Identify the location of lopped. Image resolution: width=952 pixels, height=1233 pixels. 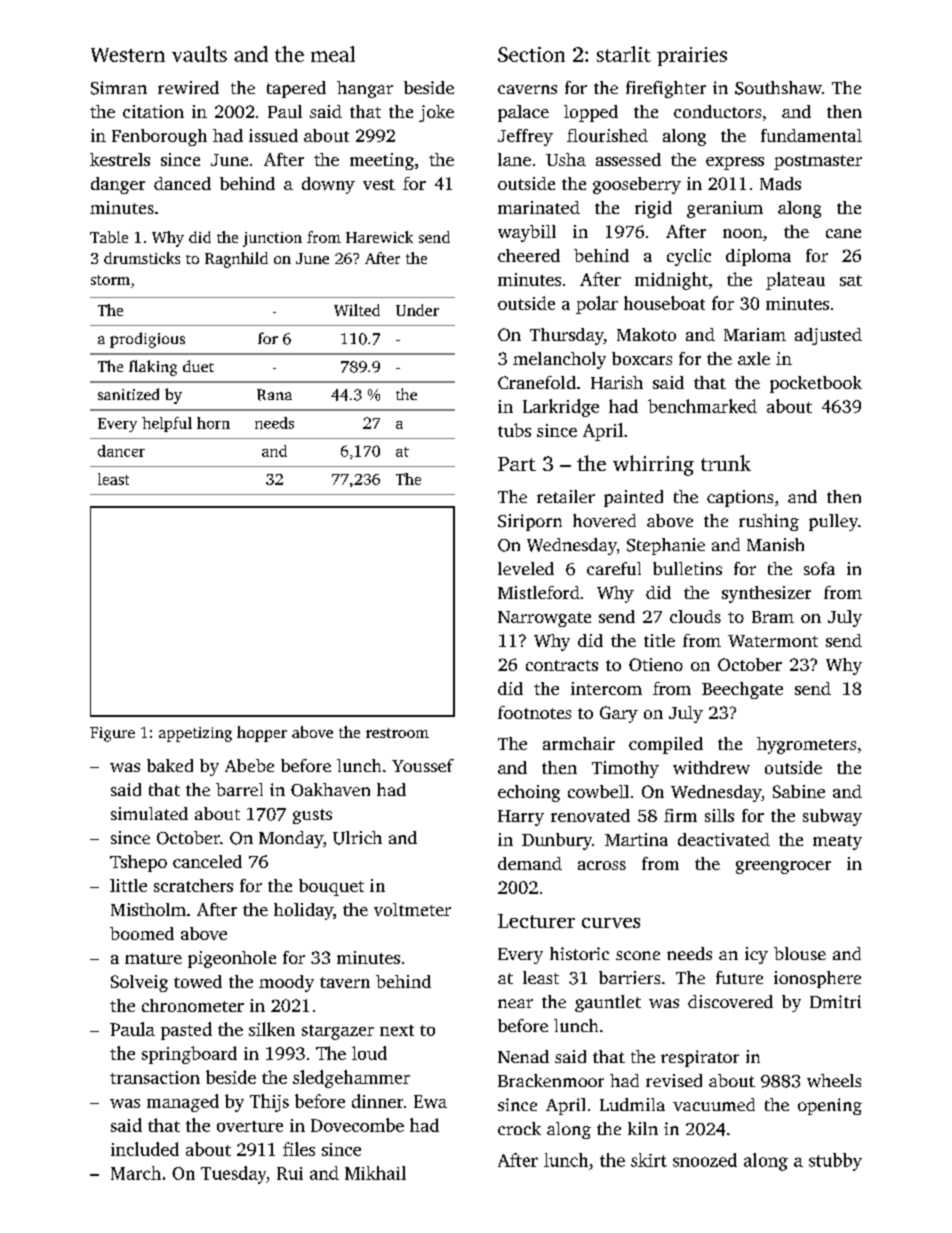
(591, 113).
